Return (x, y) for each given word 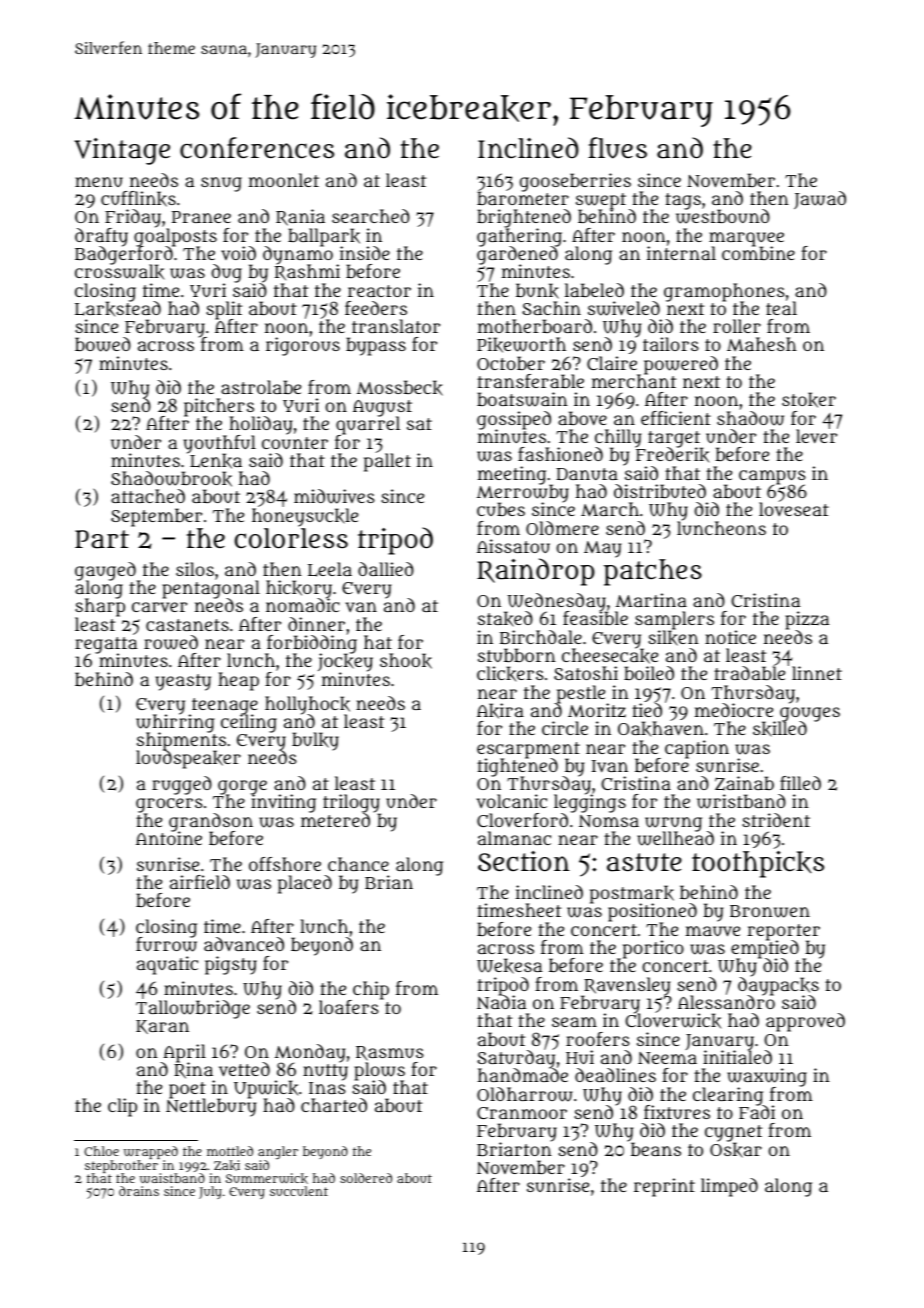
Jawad (820, 200)
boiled (649, 673)
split (224, 310)
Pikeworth (521, 345)
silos (195, 569)
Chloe (101, 1151)
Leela (330, 569)
